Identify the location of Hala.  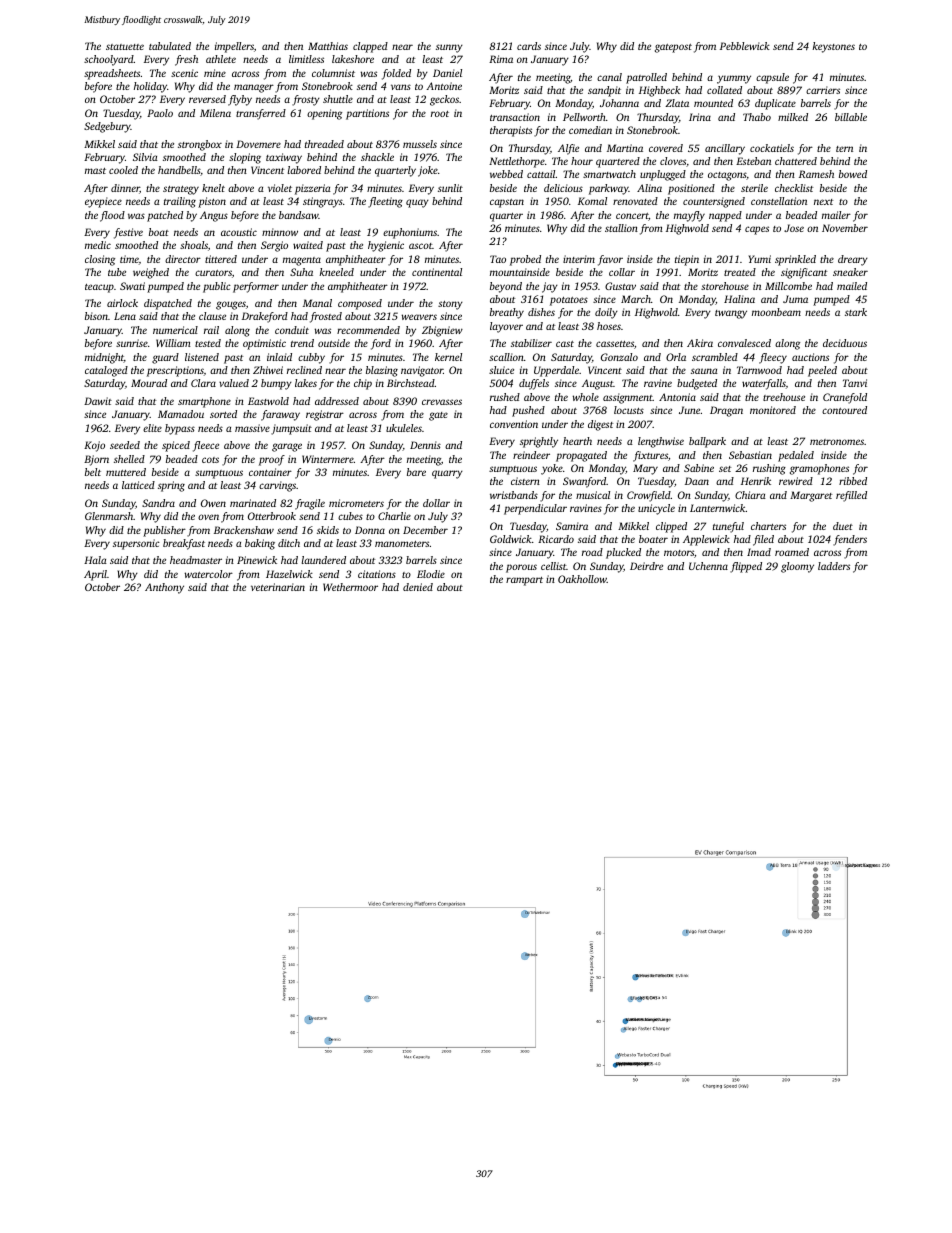
(95, 560).
